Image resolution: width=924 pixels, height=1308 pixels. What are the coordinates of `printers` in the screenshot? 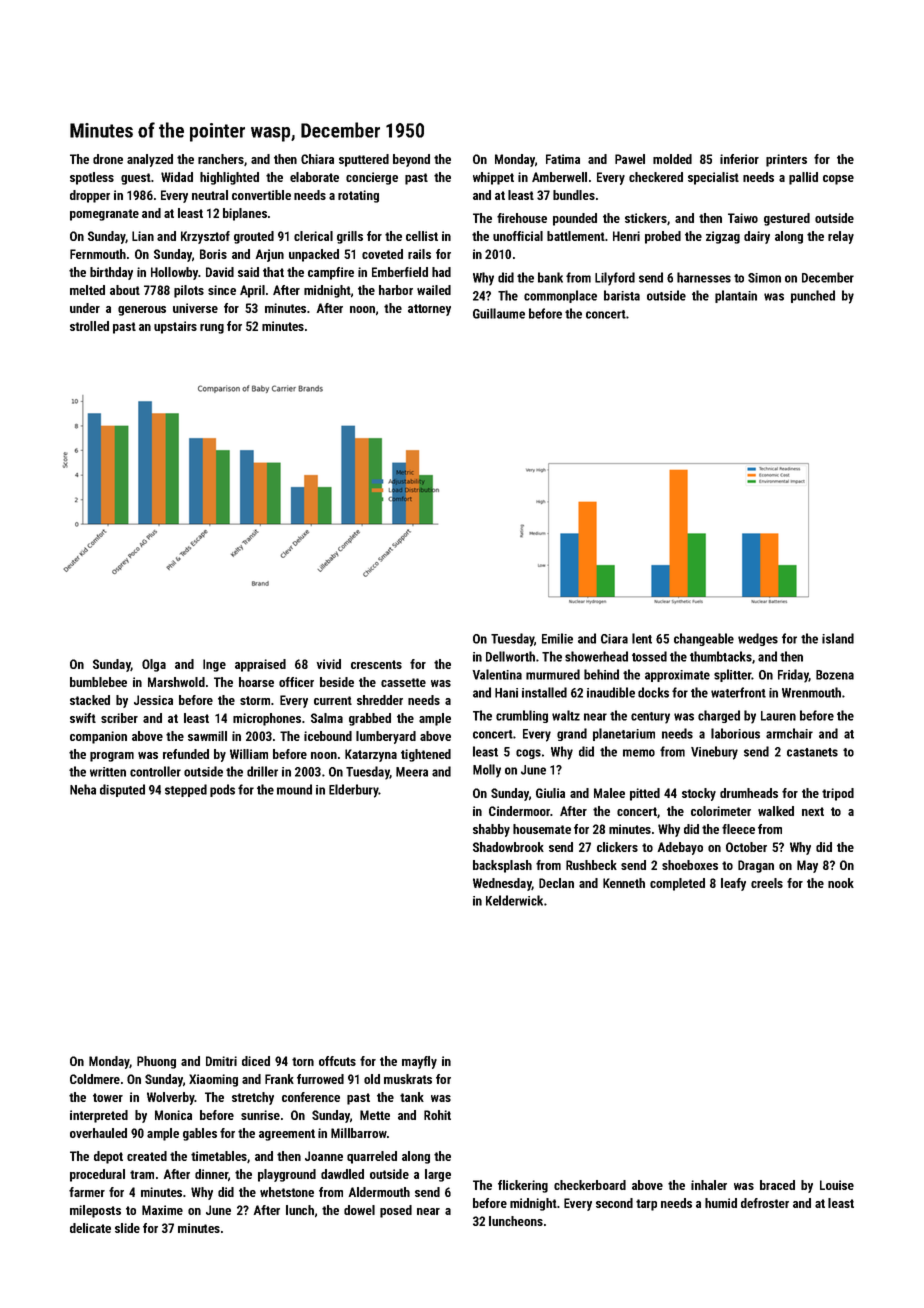 It's located at (786, 160).
